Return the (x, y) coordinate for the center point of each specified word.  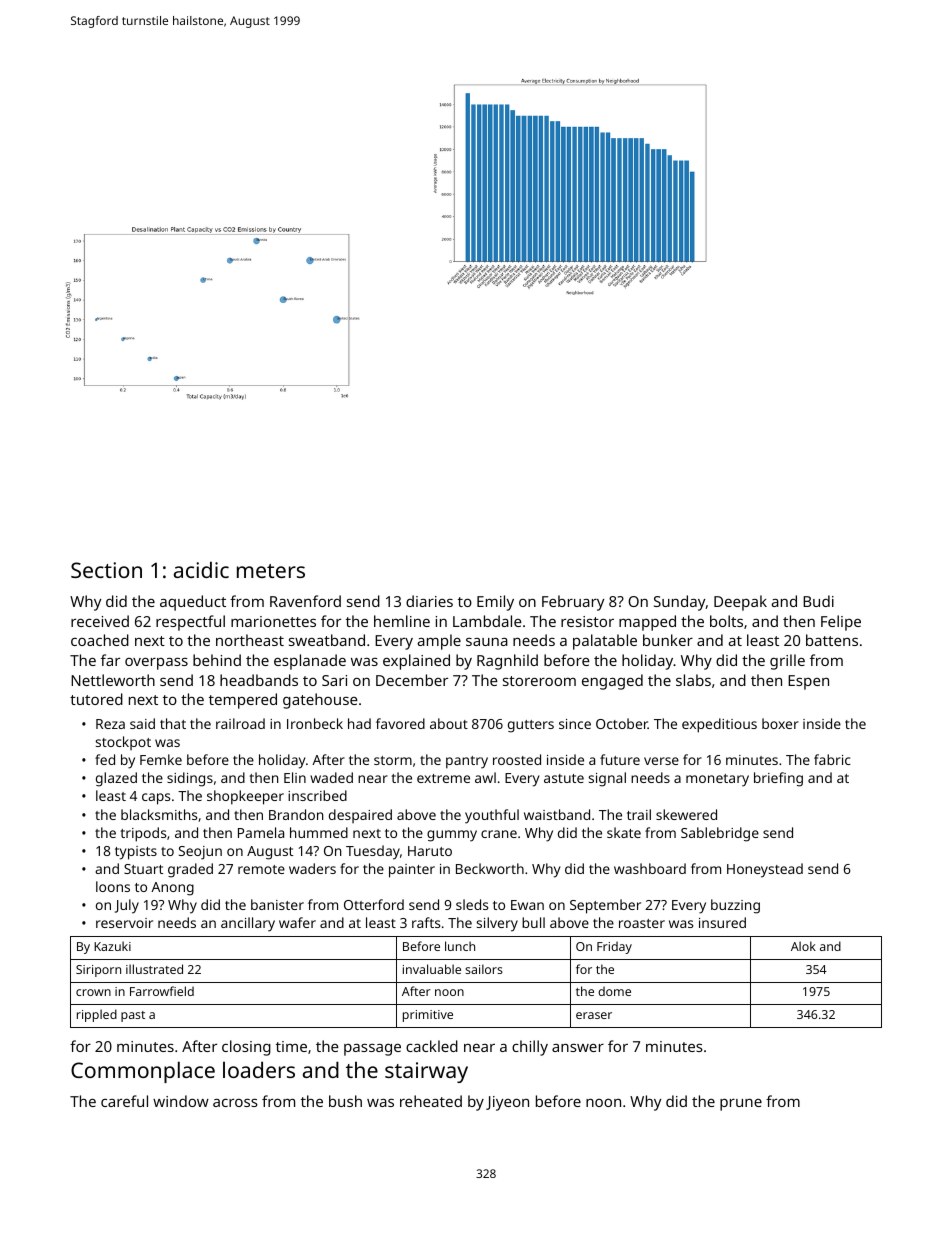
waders (312, 868)
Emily (495, 603)
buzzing (735, 906)
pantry (467, 762)
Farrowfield (162, 991)
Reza (110, 724)
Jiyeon (507, 1103)
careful (124, 1101)
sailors (484, 969)
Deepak (740, 603)
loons (113, 886)
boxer (780, 723)
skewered (686, 814)
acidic (201, 569)
